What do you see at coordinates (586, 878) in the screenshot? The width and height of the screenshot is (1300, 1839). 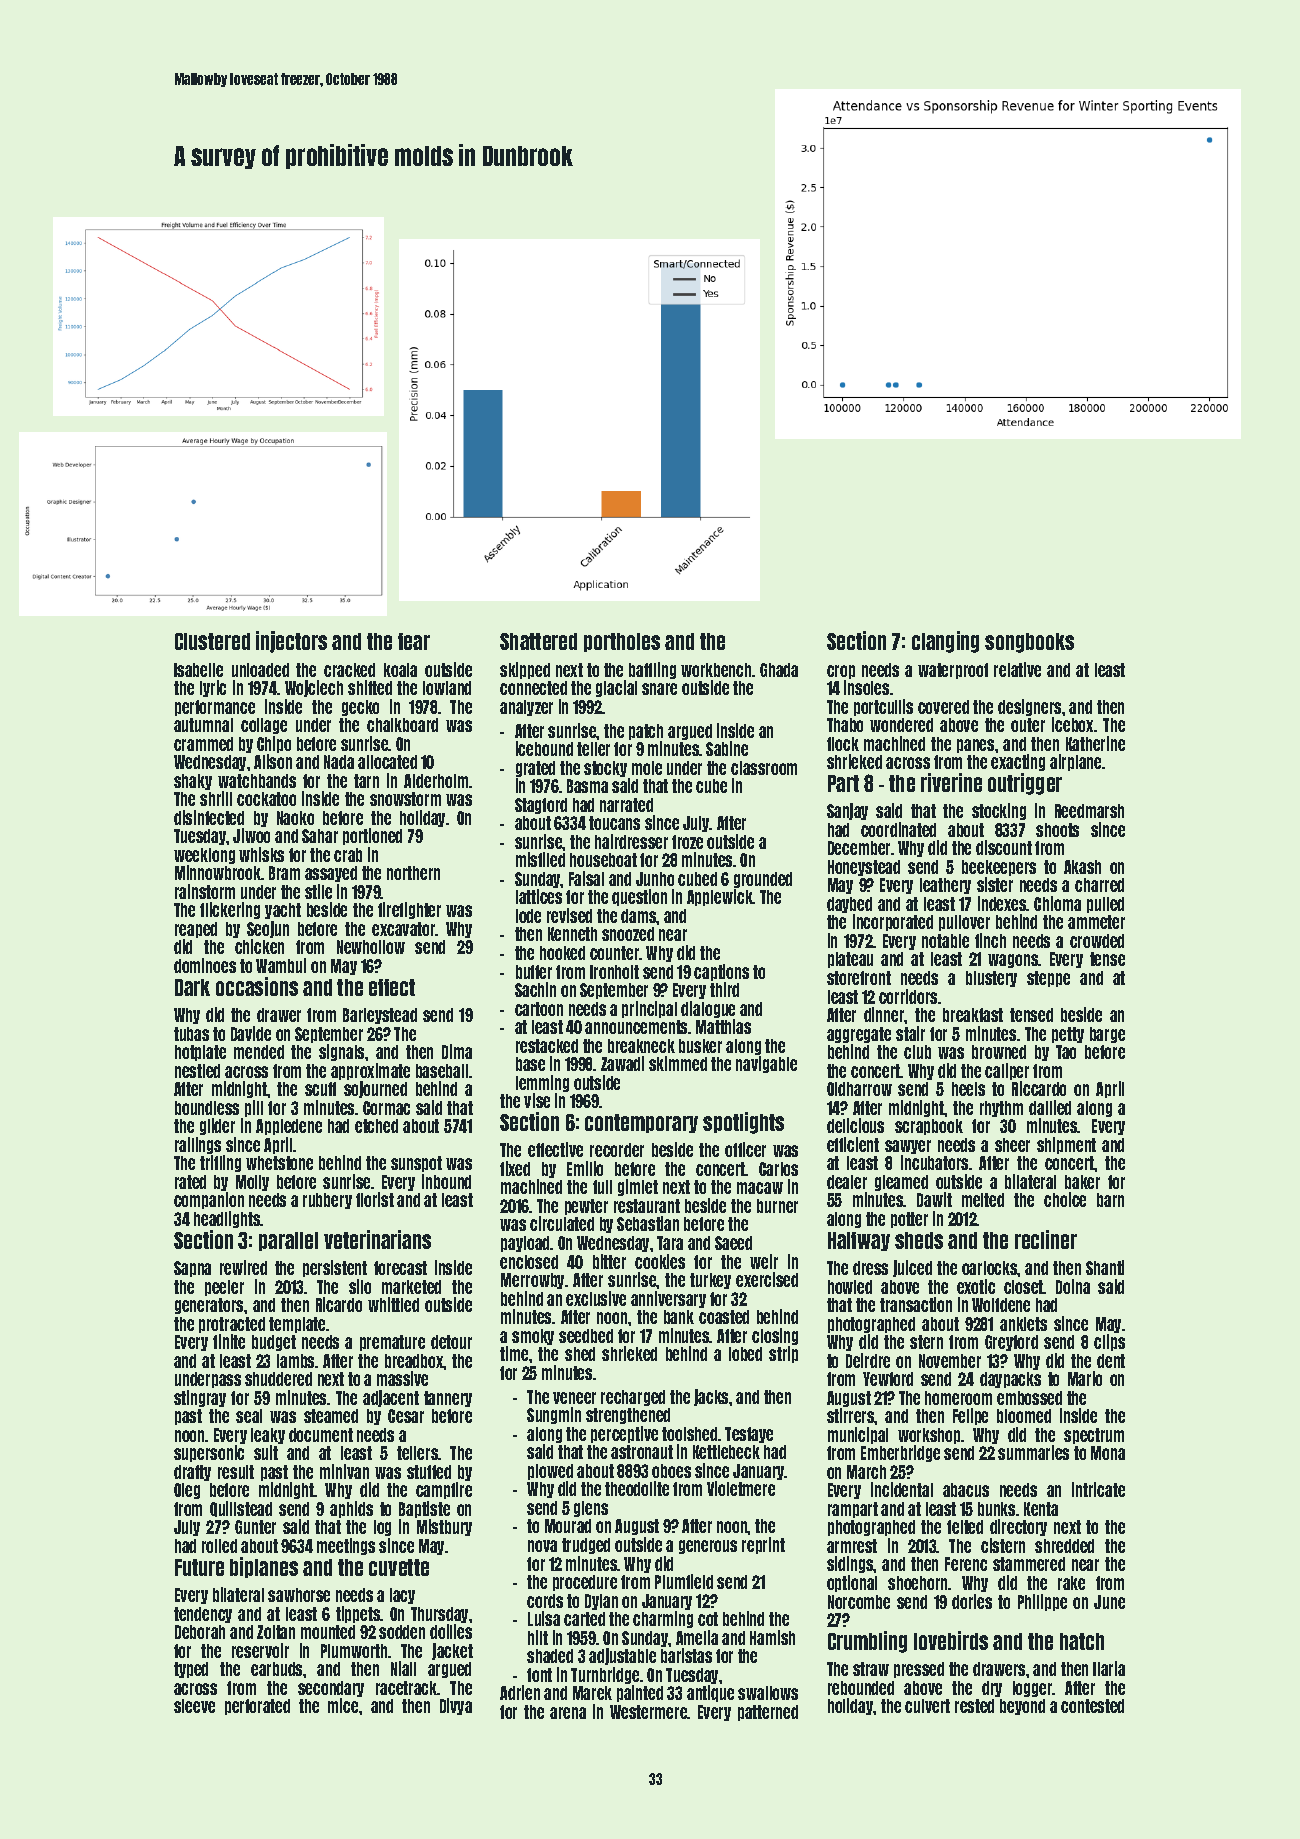 I see `Faisal` at bounding box center [586, 878].
